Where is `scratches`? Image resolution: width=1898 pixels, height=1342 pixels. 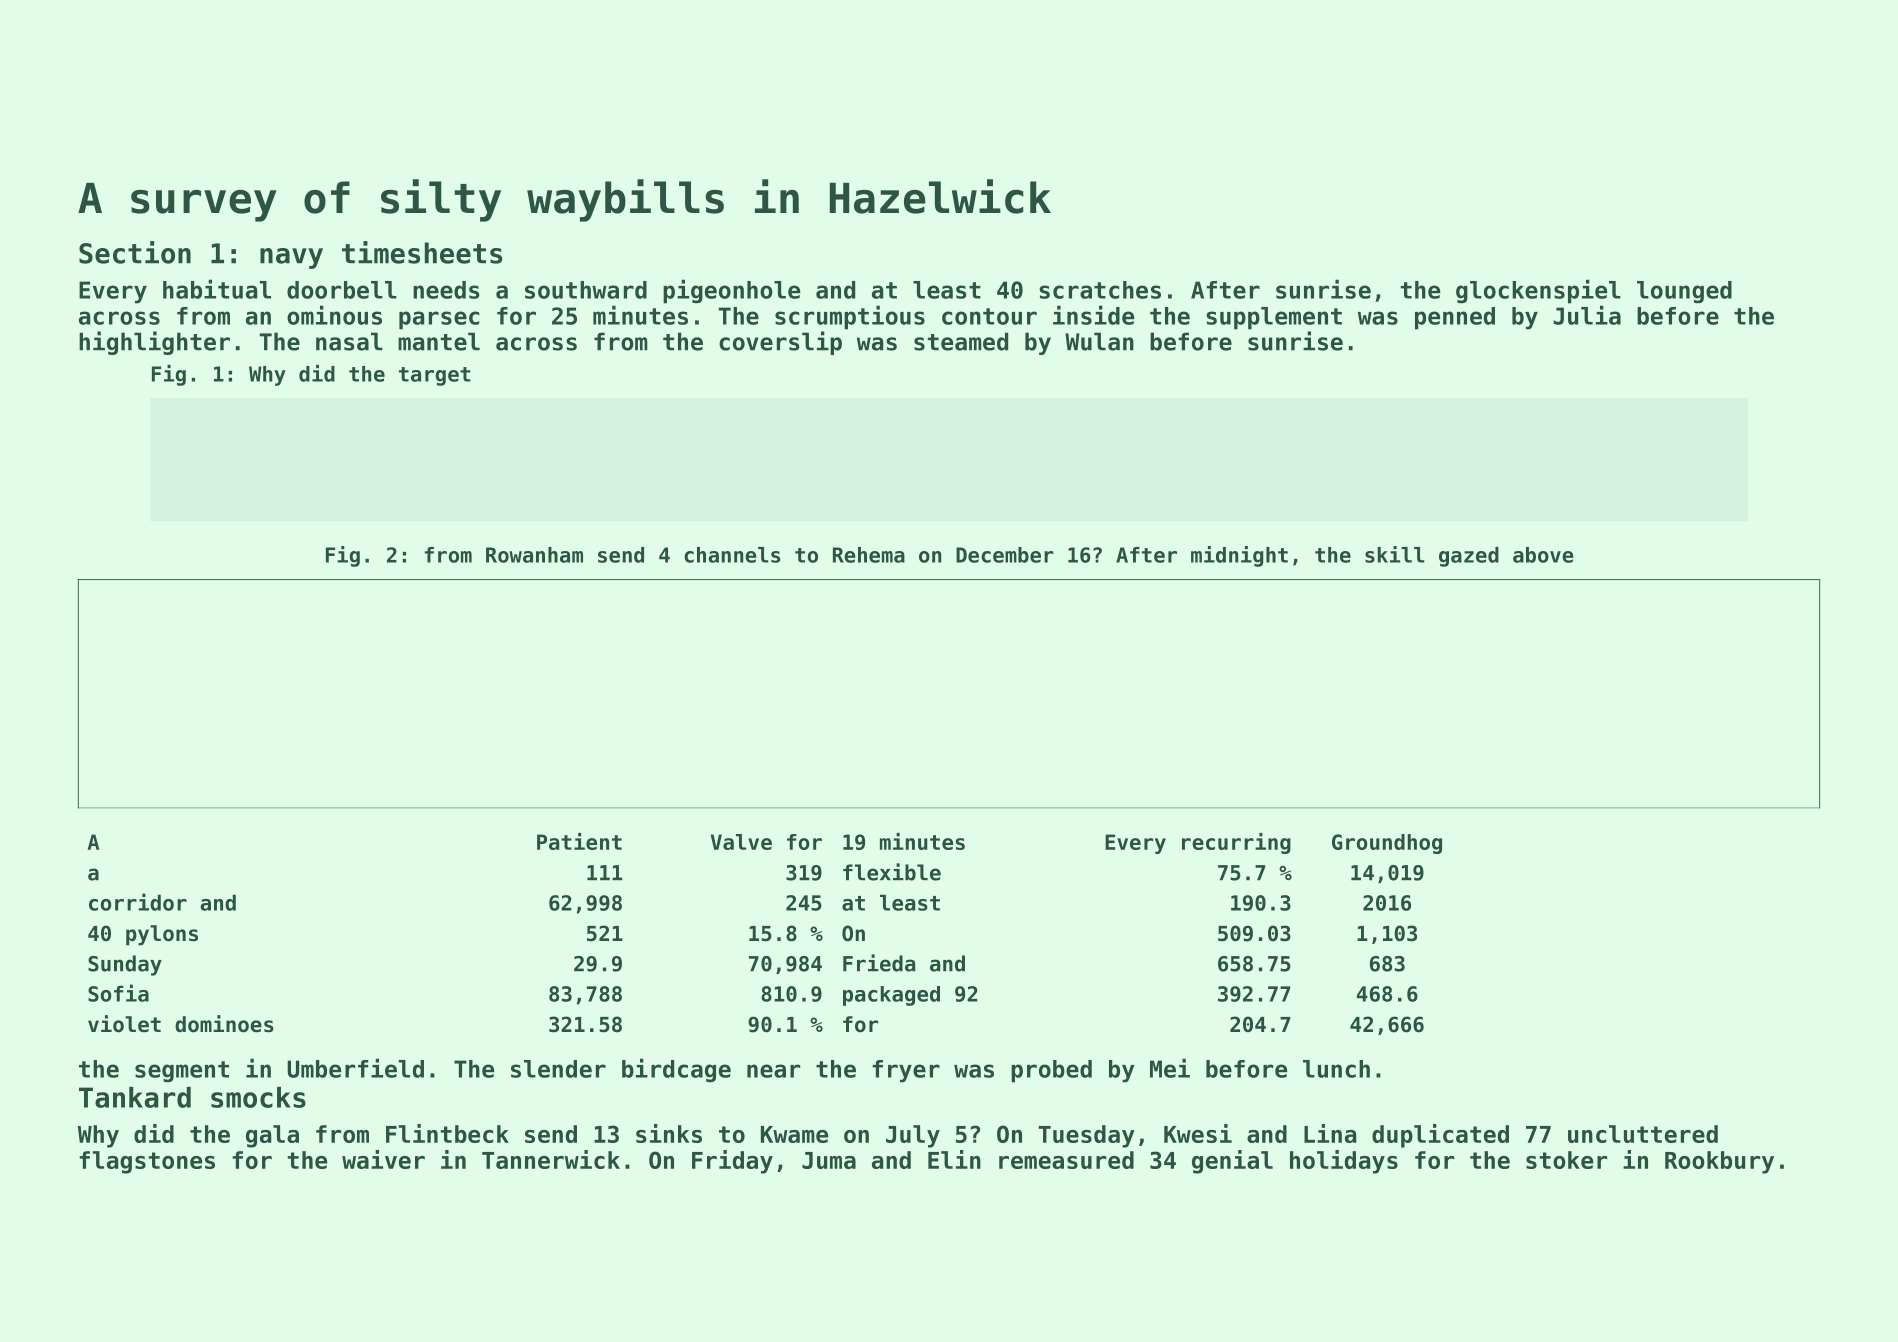 scratches is located at coordinates (1100, 290).
